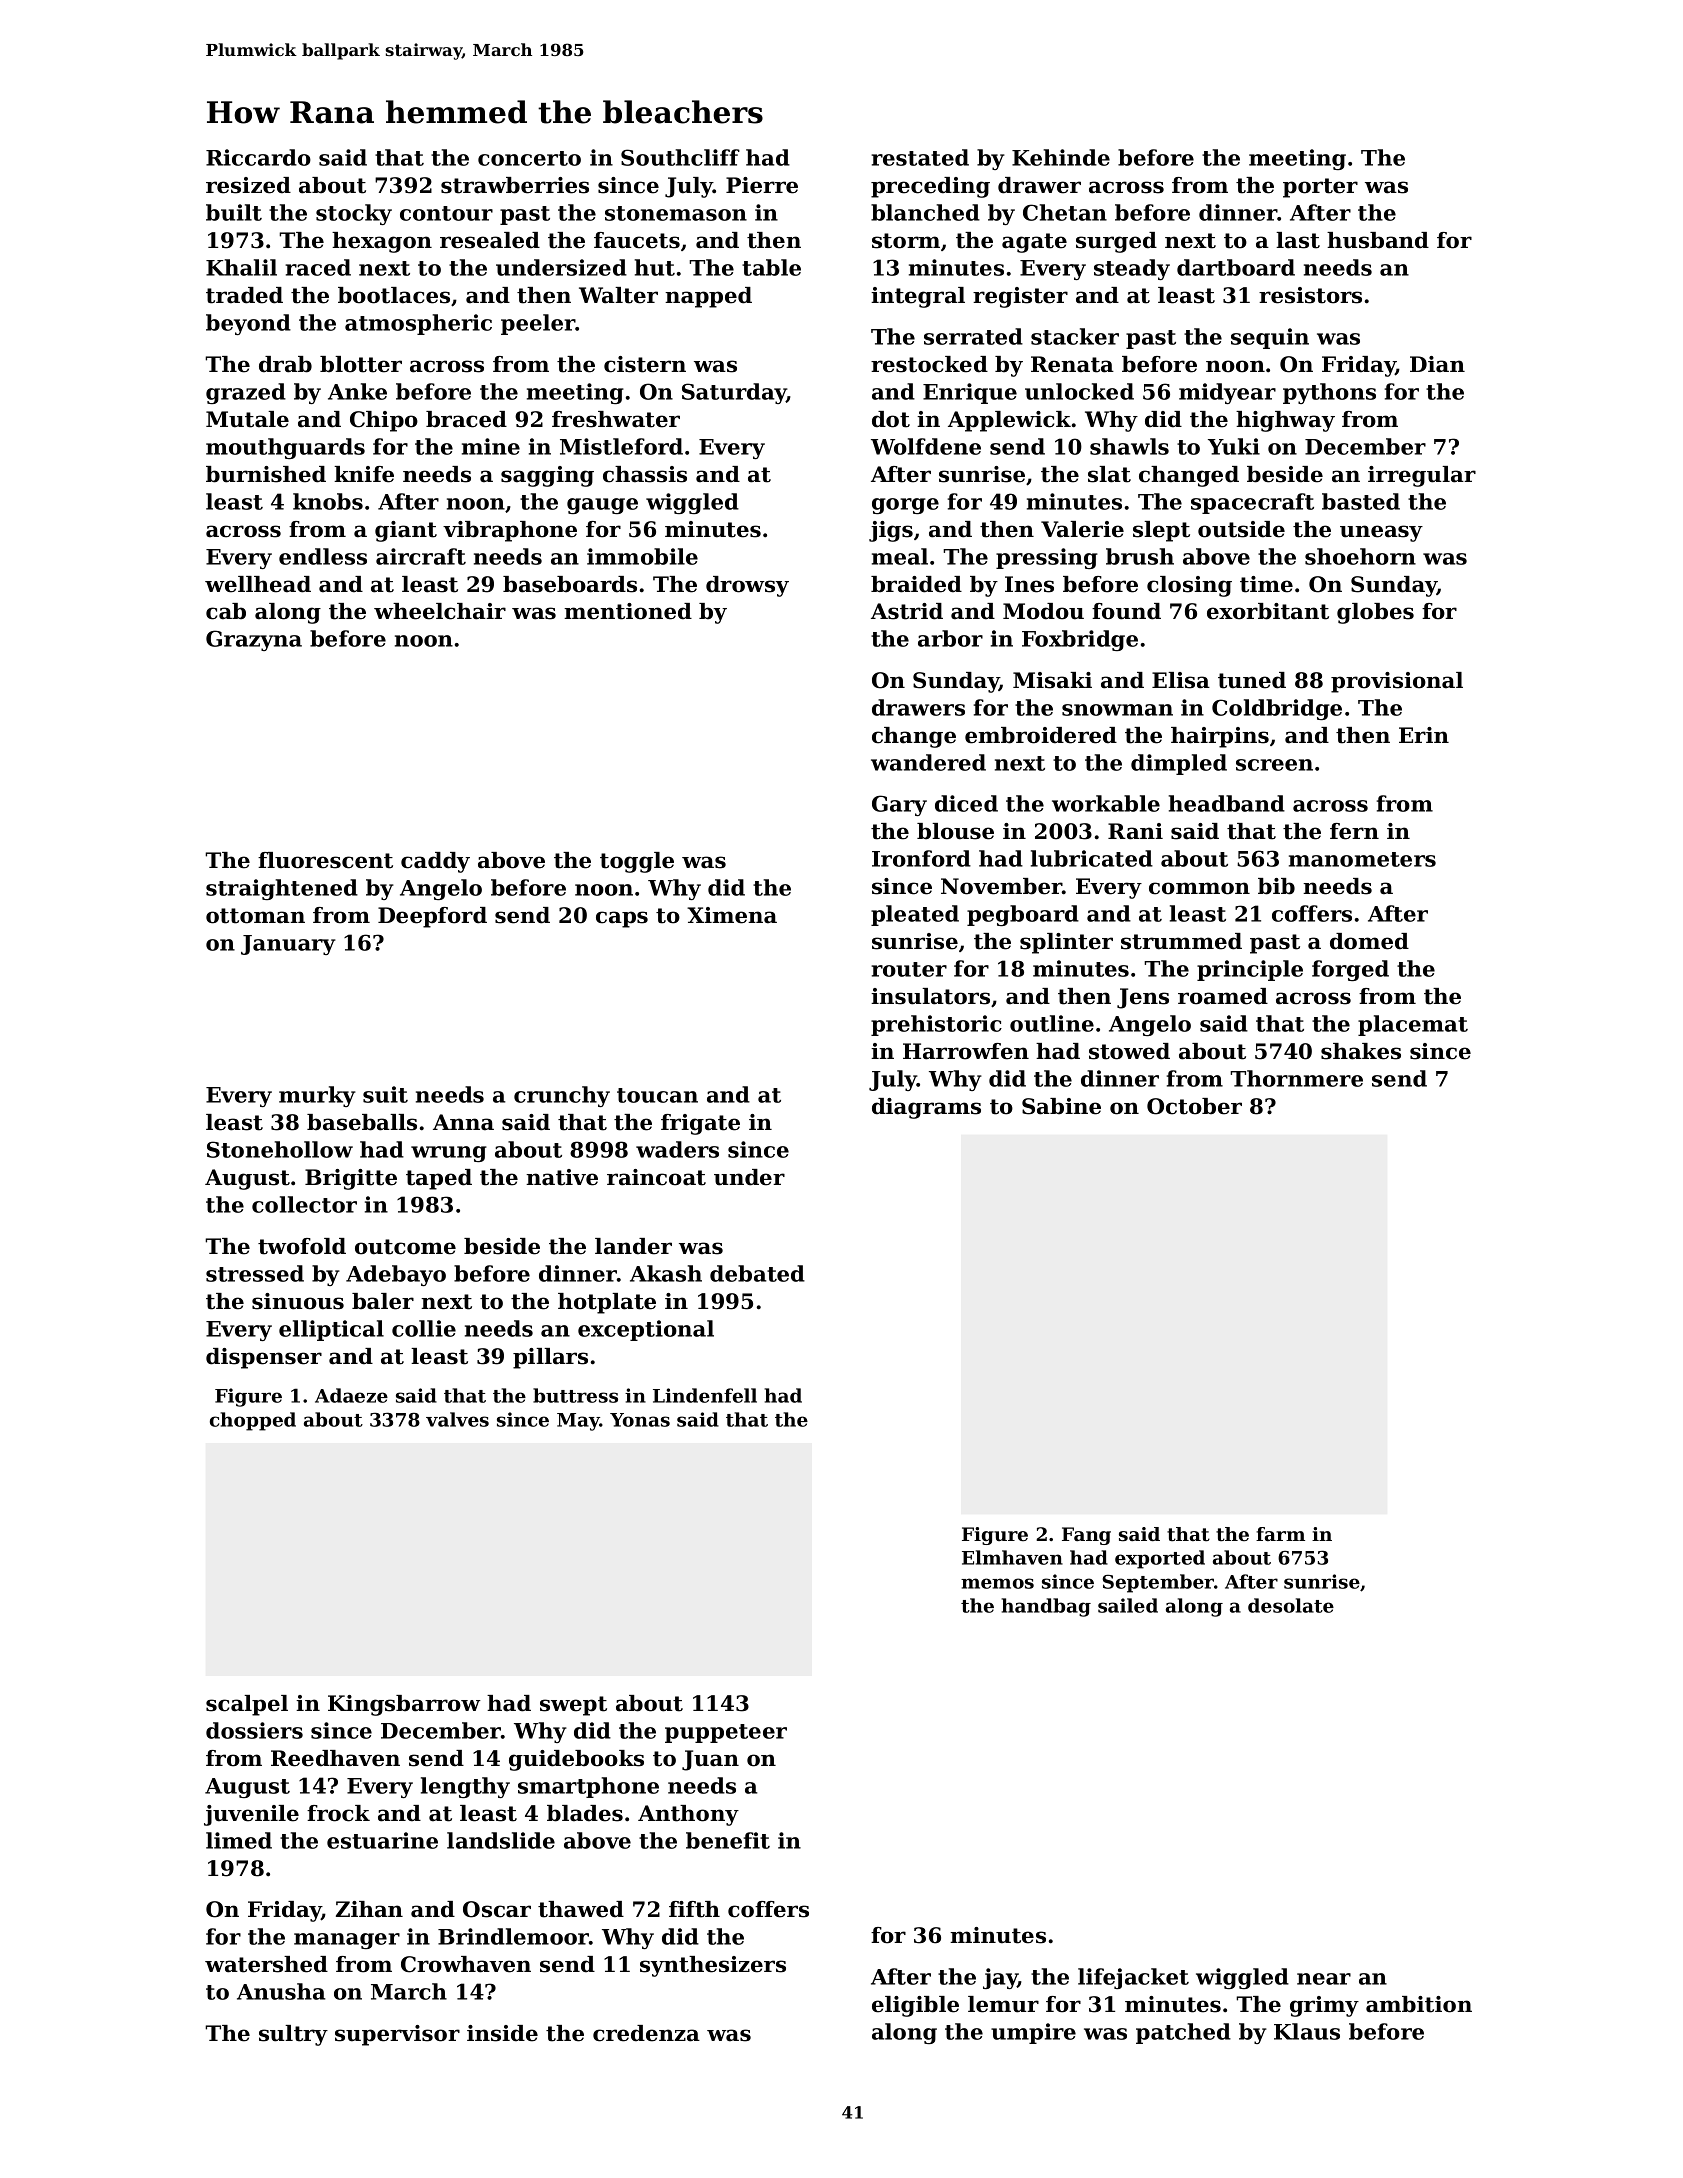 Image resolution: width=1683 pixels, height=2178 pixels. Describe the element at coordinates (747, 586) in the screenshot. I see `drowsy` at that location.
